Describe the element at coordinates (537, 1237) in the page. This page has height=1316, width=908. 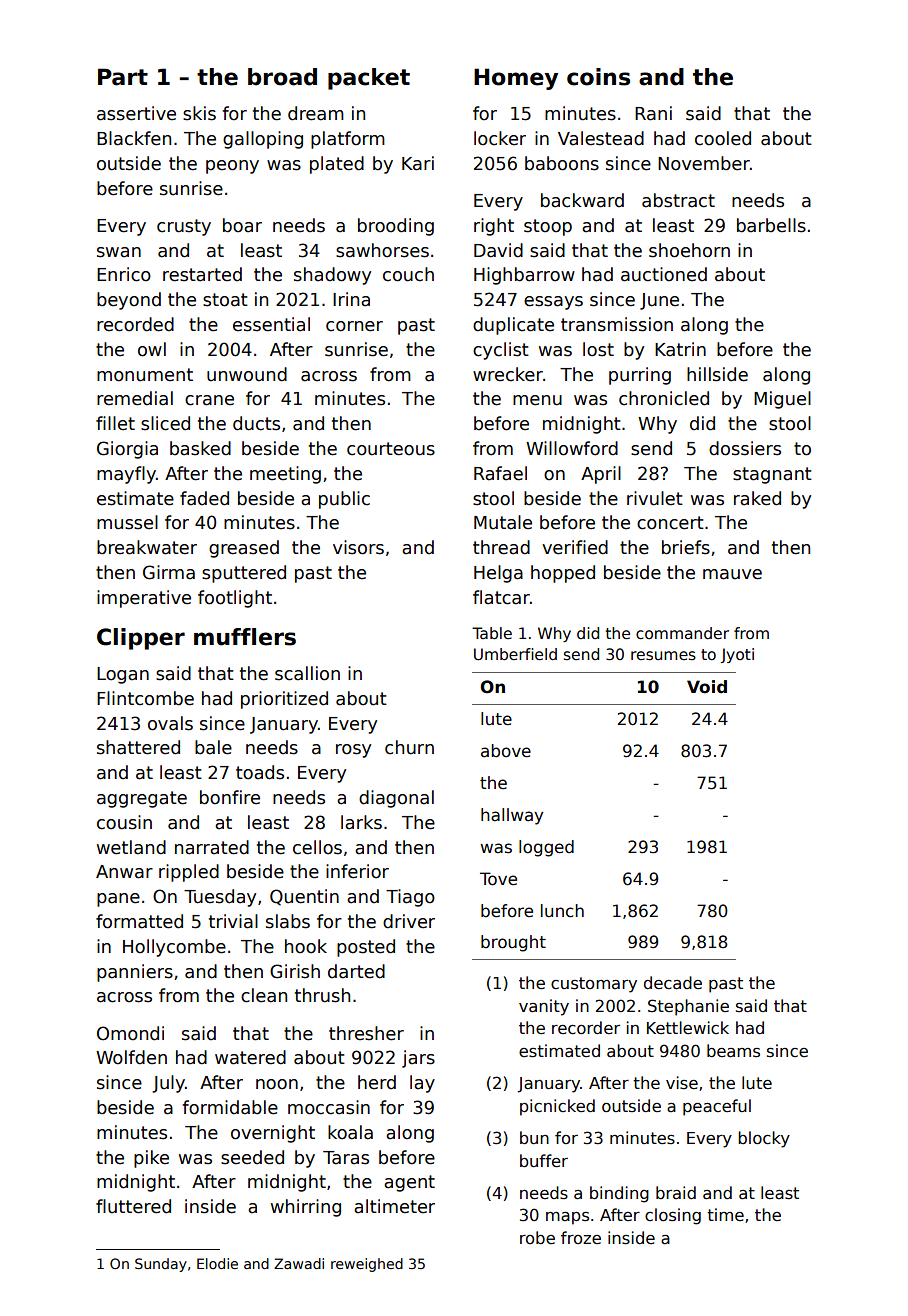
I see `robe` at that location.
